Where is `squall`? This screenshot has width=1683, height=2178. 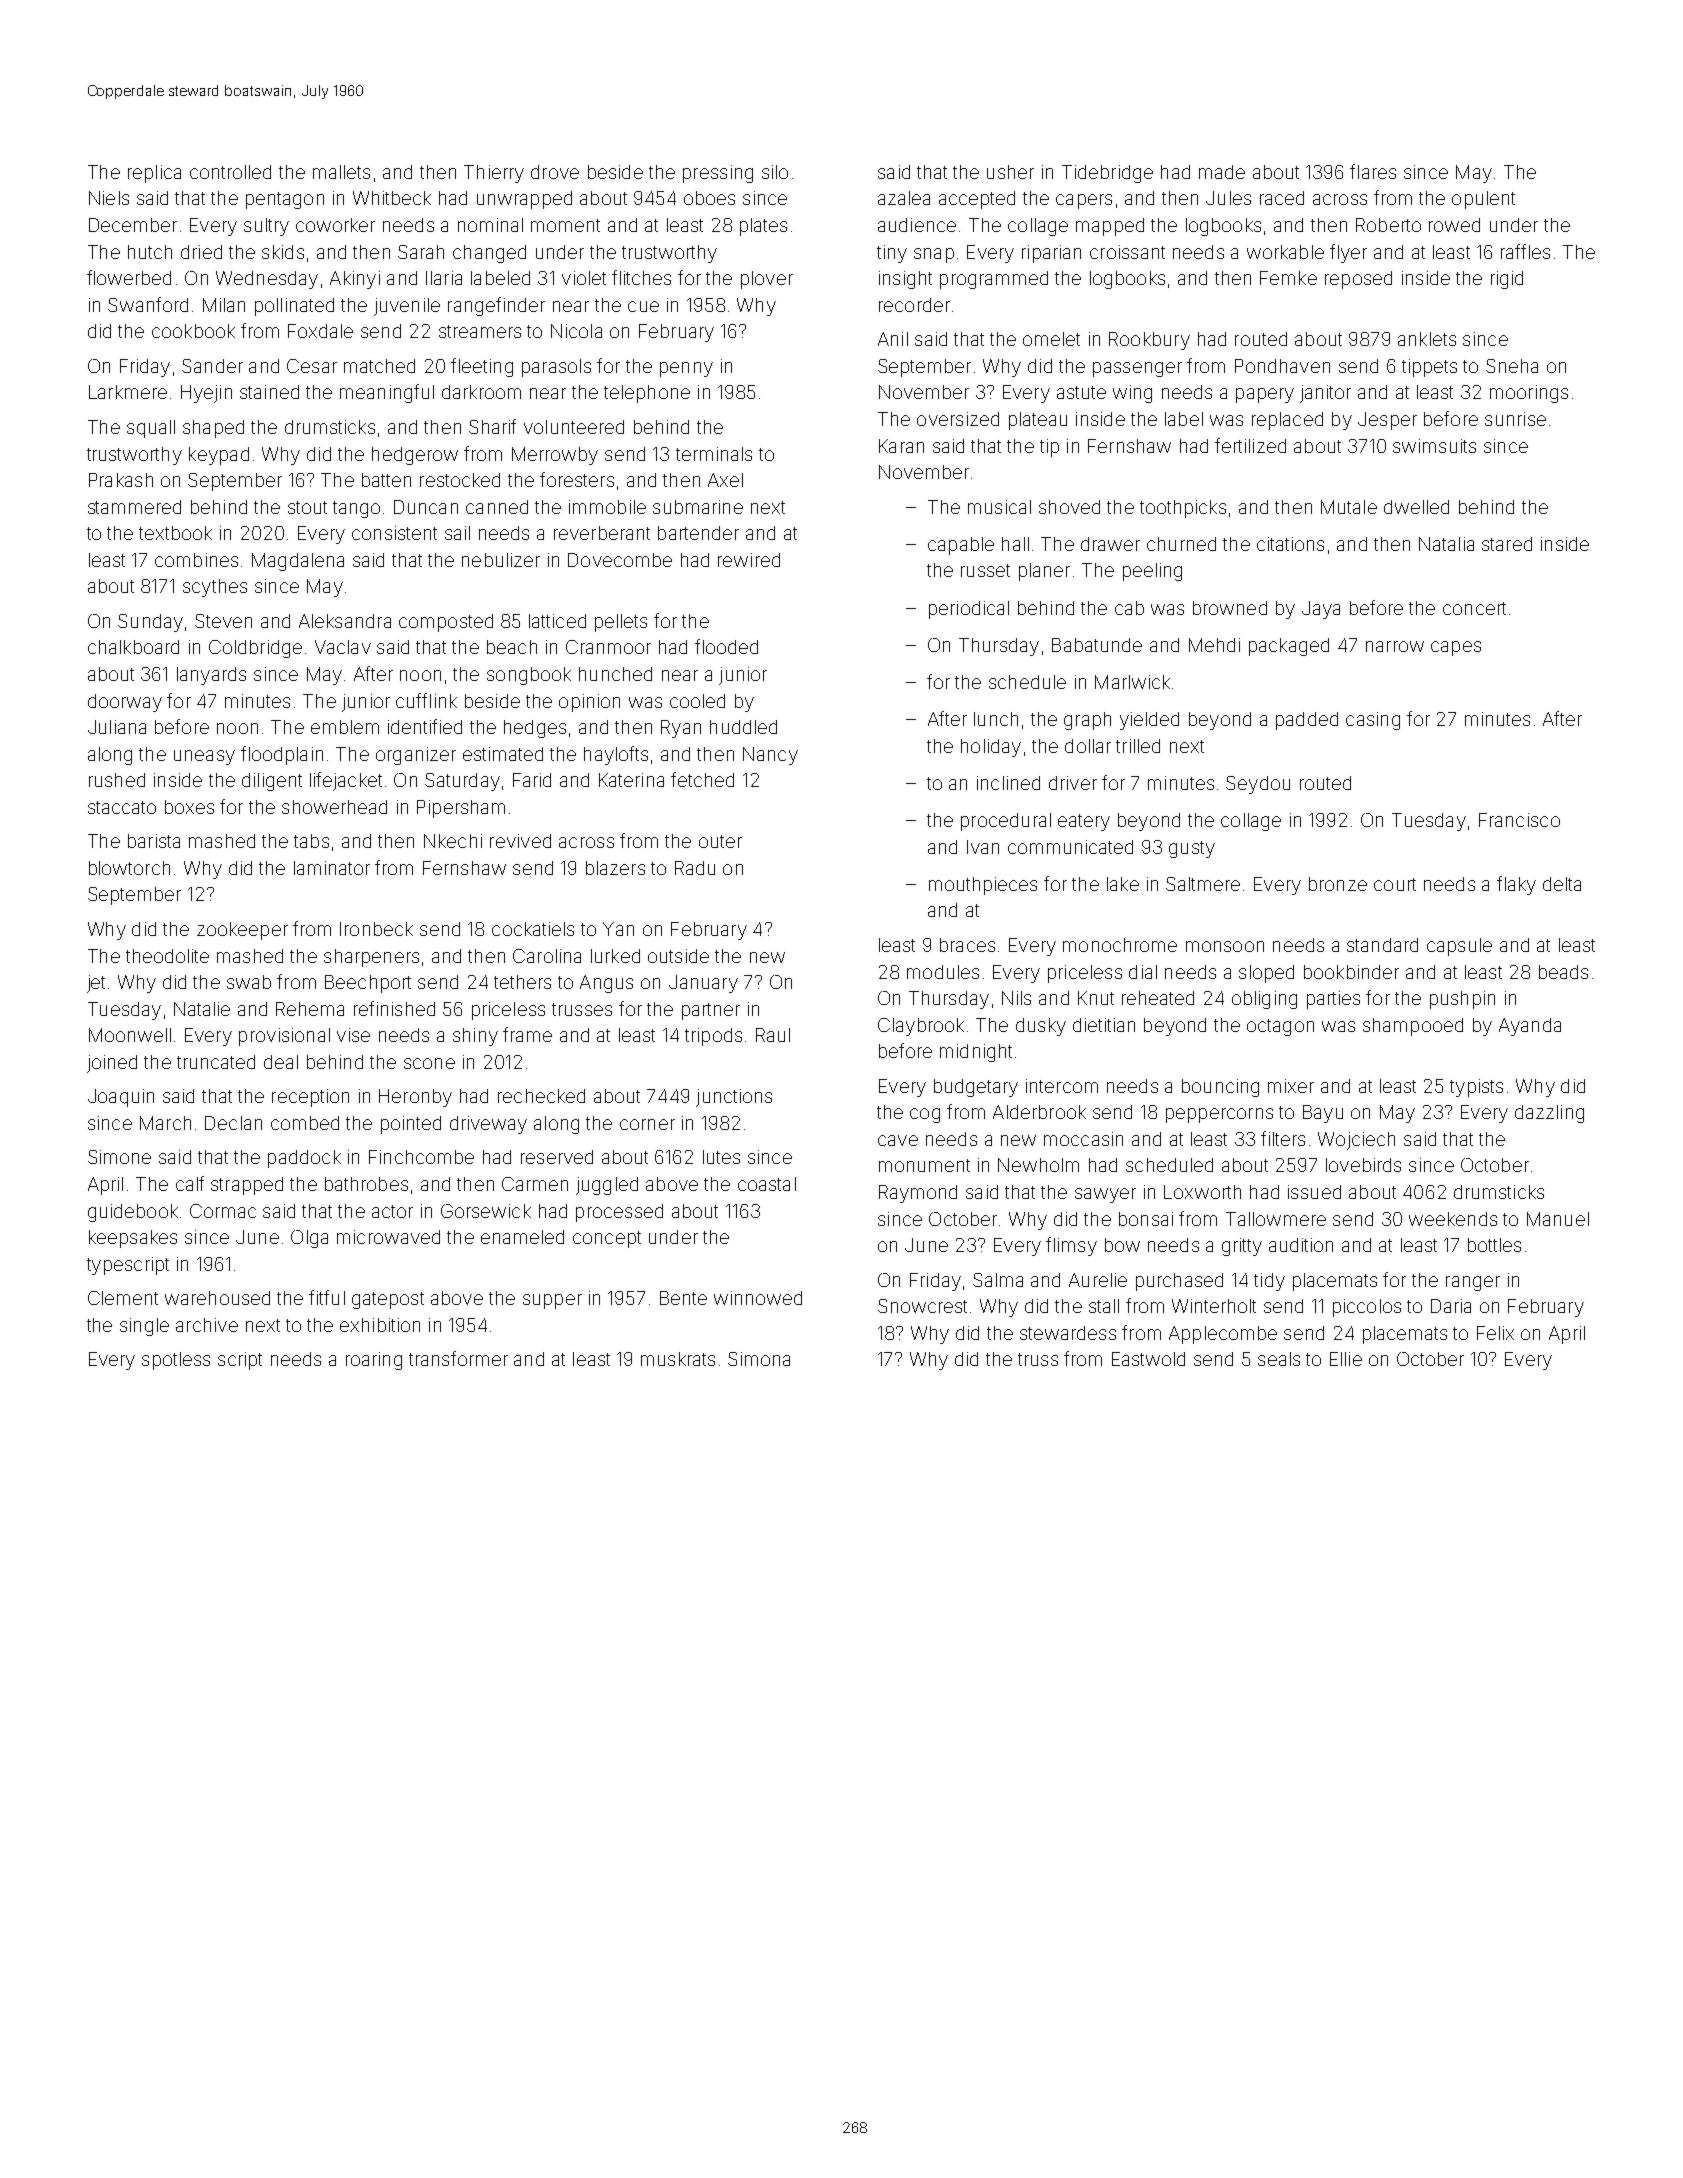
squall is located at coordinates (151, 429).
